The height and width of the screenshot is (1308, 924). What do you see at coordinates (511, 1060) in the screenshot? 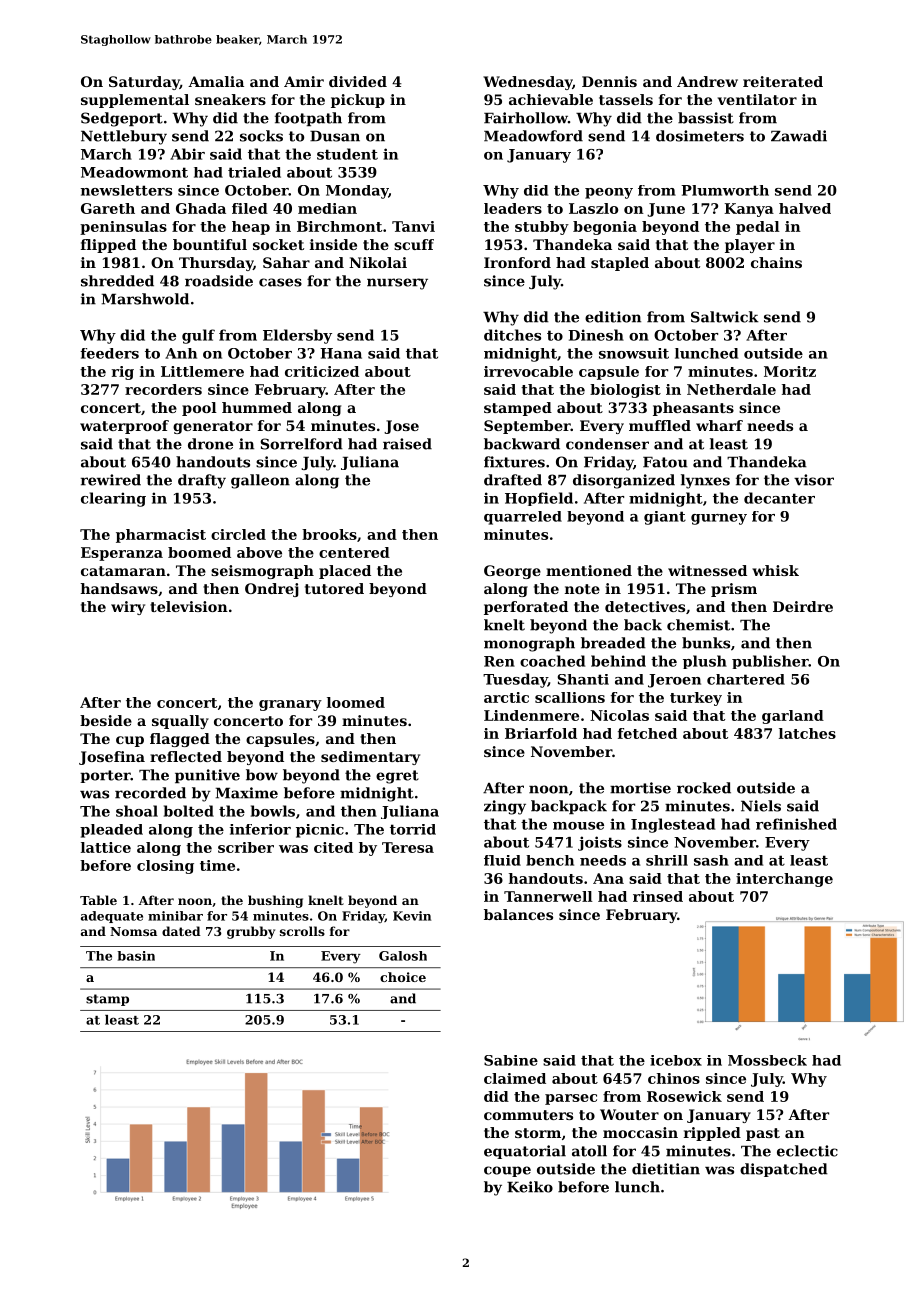
I see `Sabine` at bounding box center [511, 1060].
